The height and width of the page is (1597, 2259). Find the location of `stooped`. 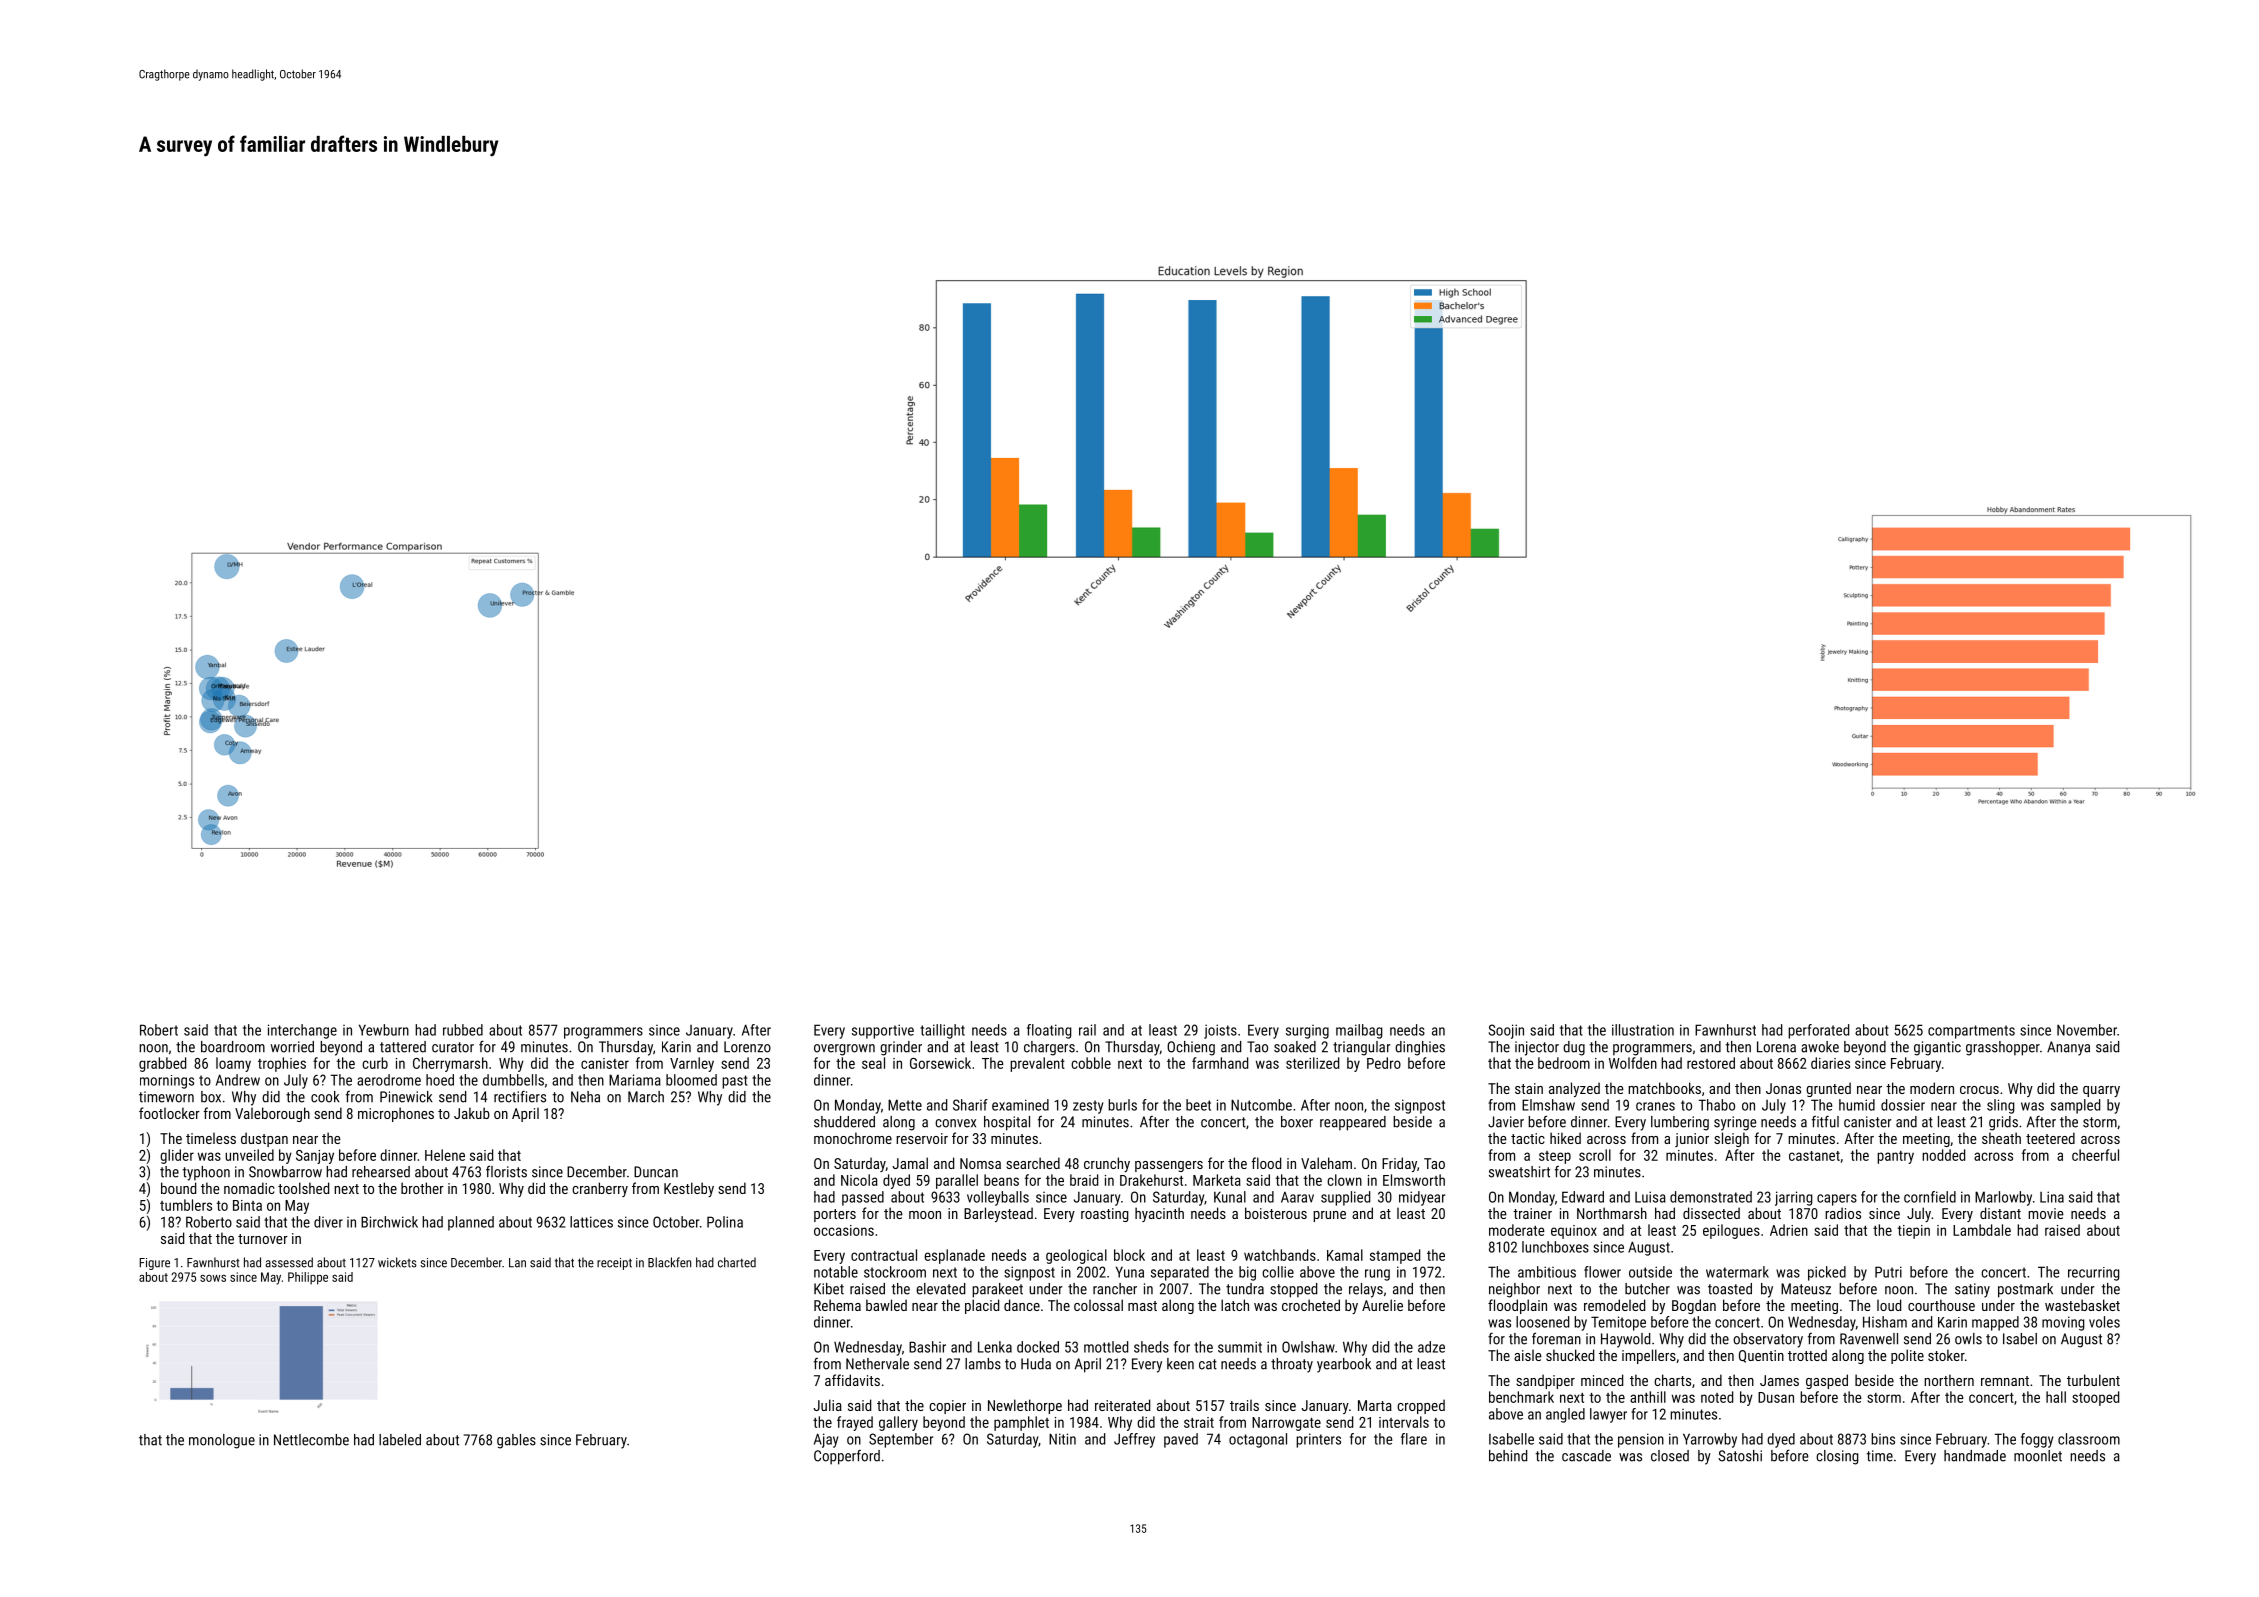

stooped is located at coordinates (2095, 1398).
